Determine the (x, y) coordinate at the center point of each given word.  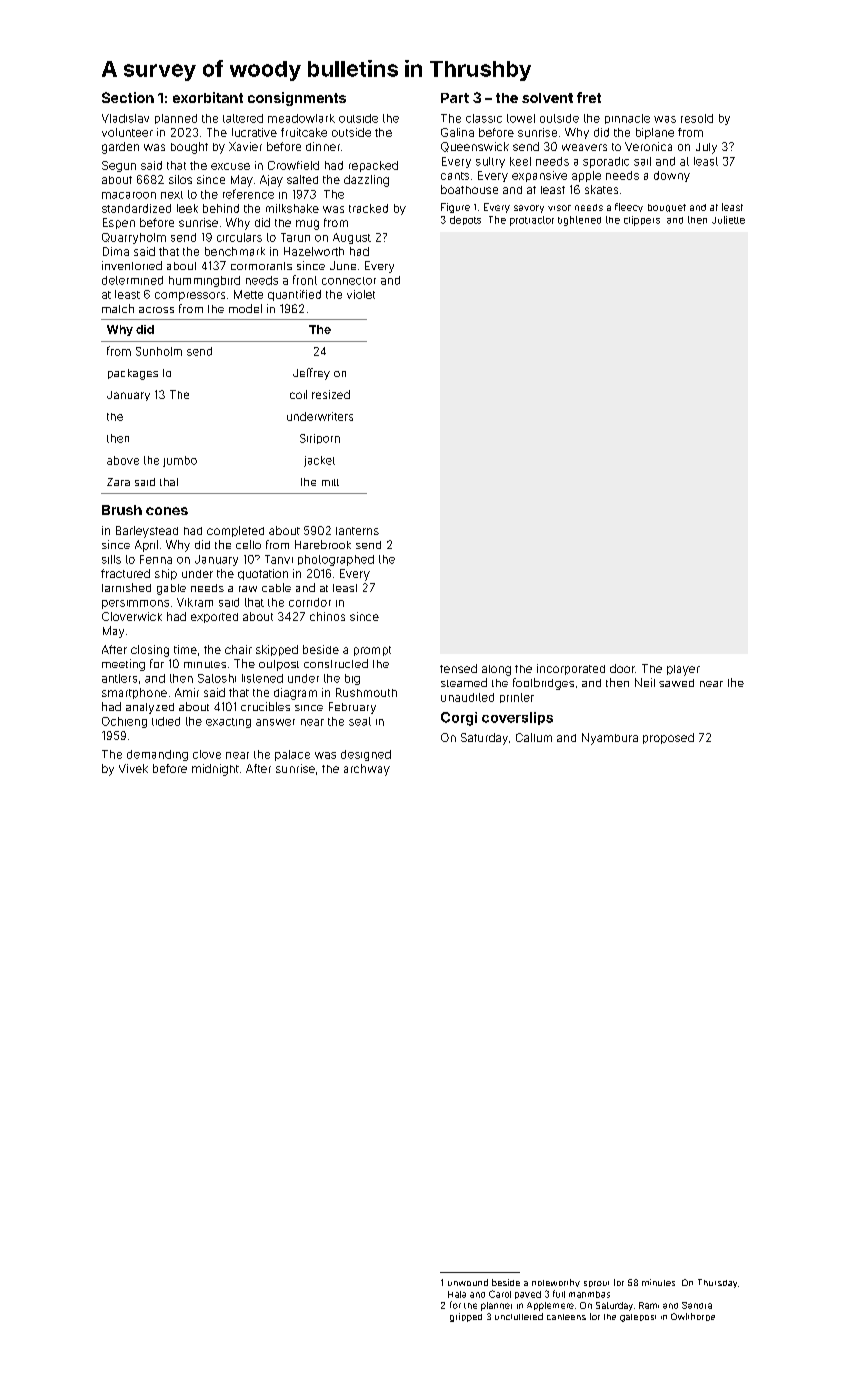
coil (298, 394)
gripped (466, 1317)
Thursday (717, 1283)
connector (349, 281)
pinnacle (627, 119)
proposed (668, 738)
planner (496, 1306)
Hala (457, 1294)
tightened (579, 221)
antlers (119, 678)
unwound (468, 1282)
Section (128, 97)
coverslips (517, 718)
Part (455, 98)
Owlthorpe (693, 1317)
